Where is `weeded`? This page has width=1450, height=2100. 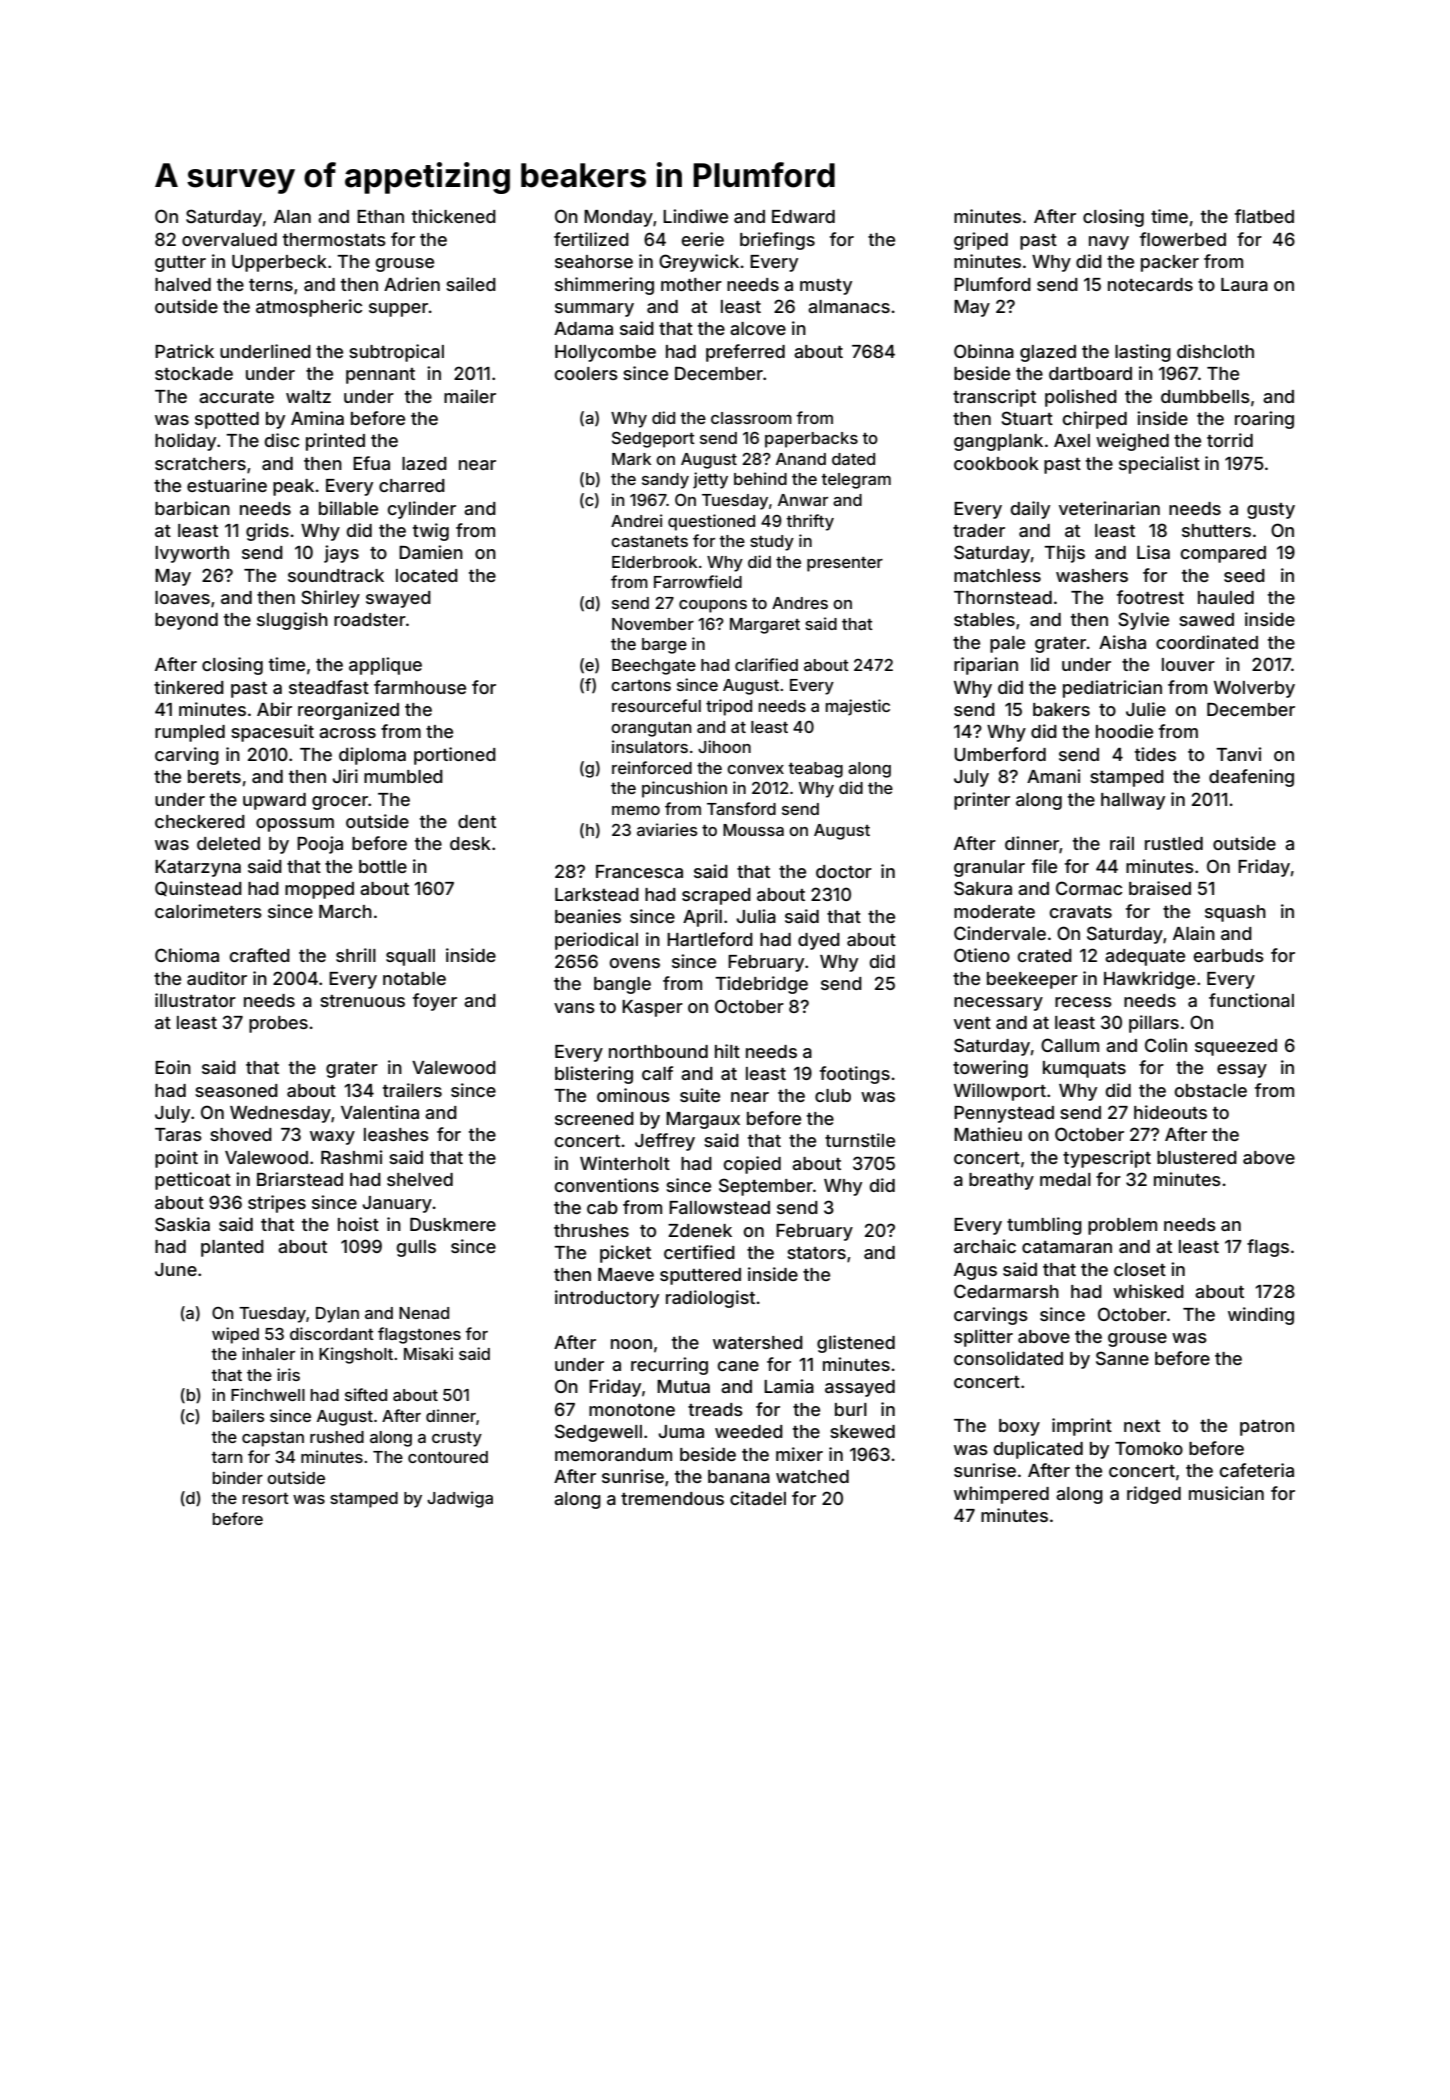
weeded is located at coordinates (749, 1431).
